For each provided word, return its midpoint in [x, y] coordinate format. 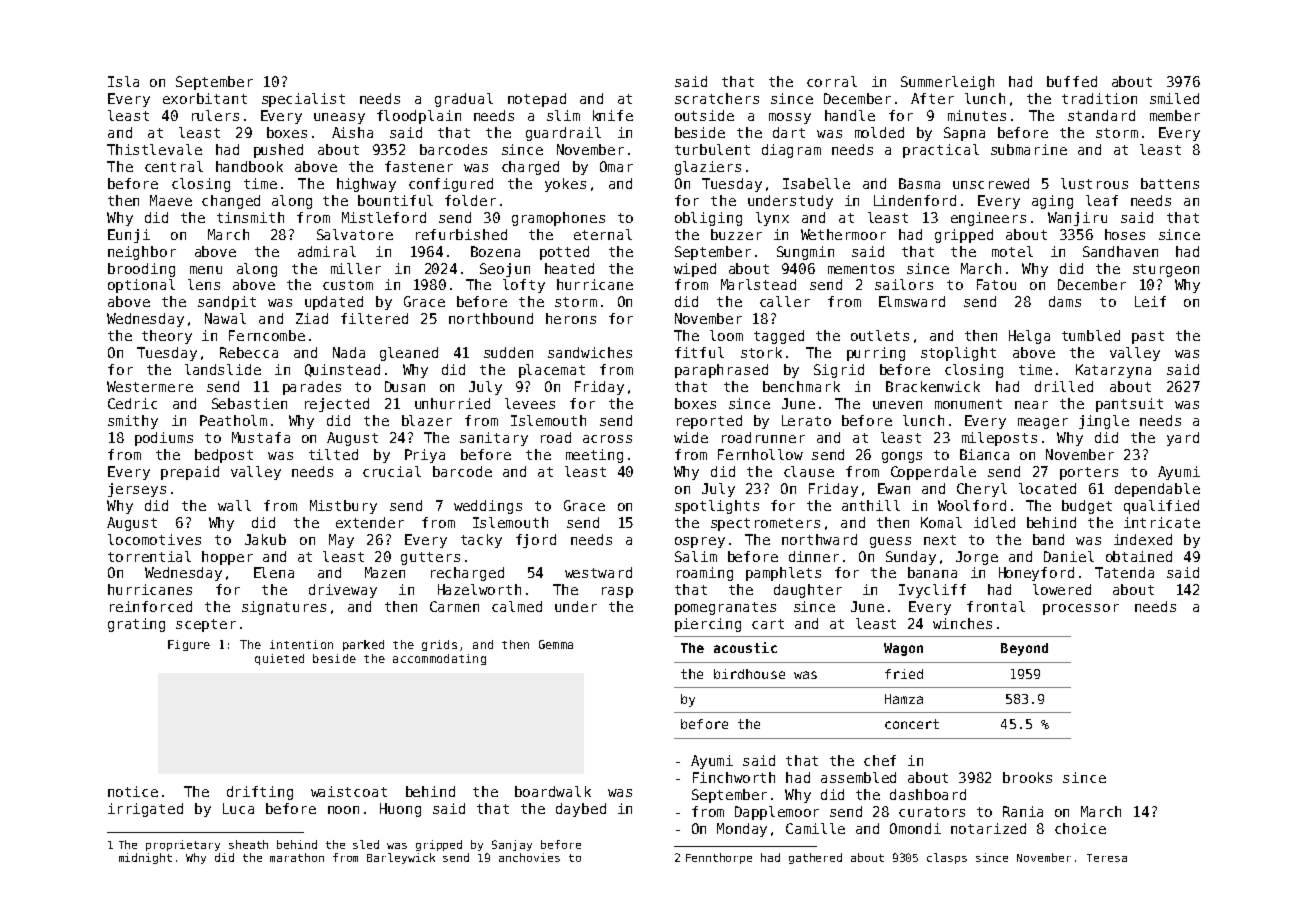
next [940, 540]
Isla [123, 81]
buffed [1072, 81]
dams [1065, 301]
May [341, 541]
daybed [581, 810]
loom [726, 335]
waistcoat [349, 791]
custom [348, 285]
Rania [1023, 811]
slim [563, 115]
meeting [594, 456]
